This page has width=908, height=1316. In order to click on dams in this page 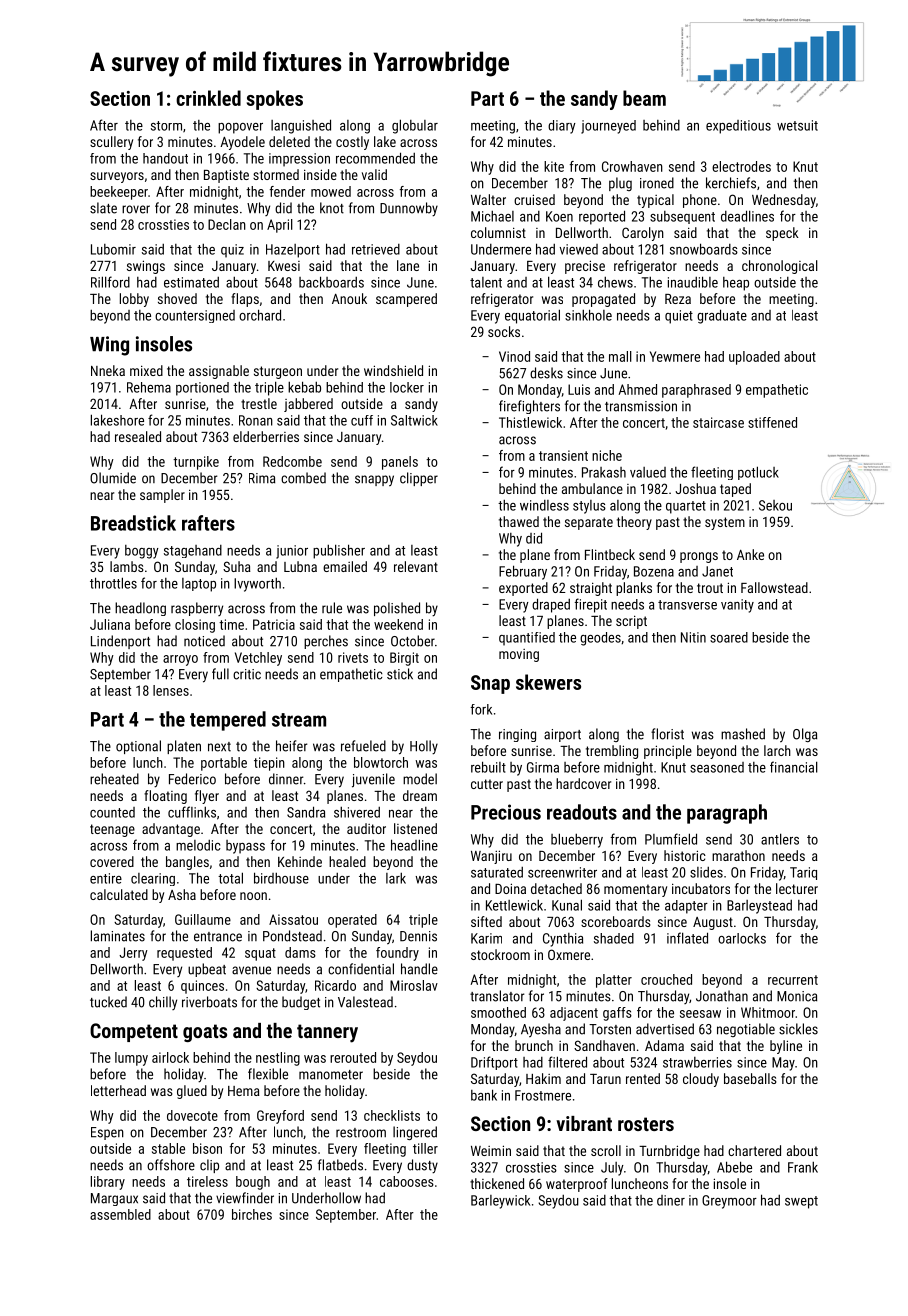, I will do `click(300, 952)`.
